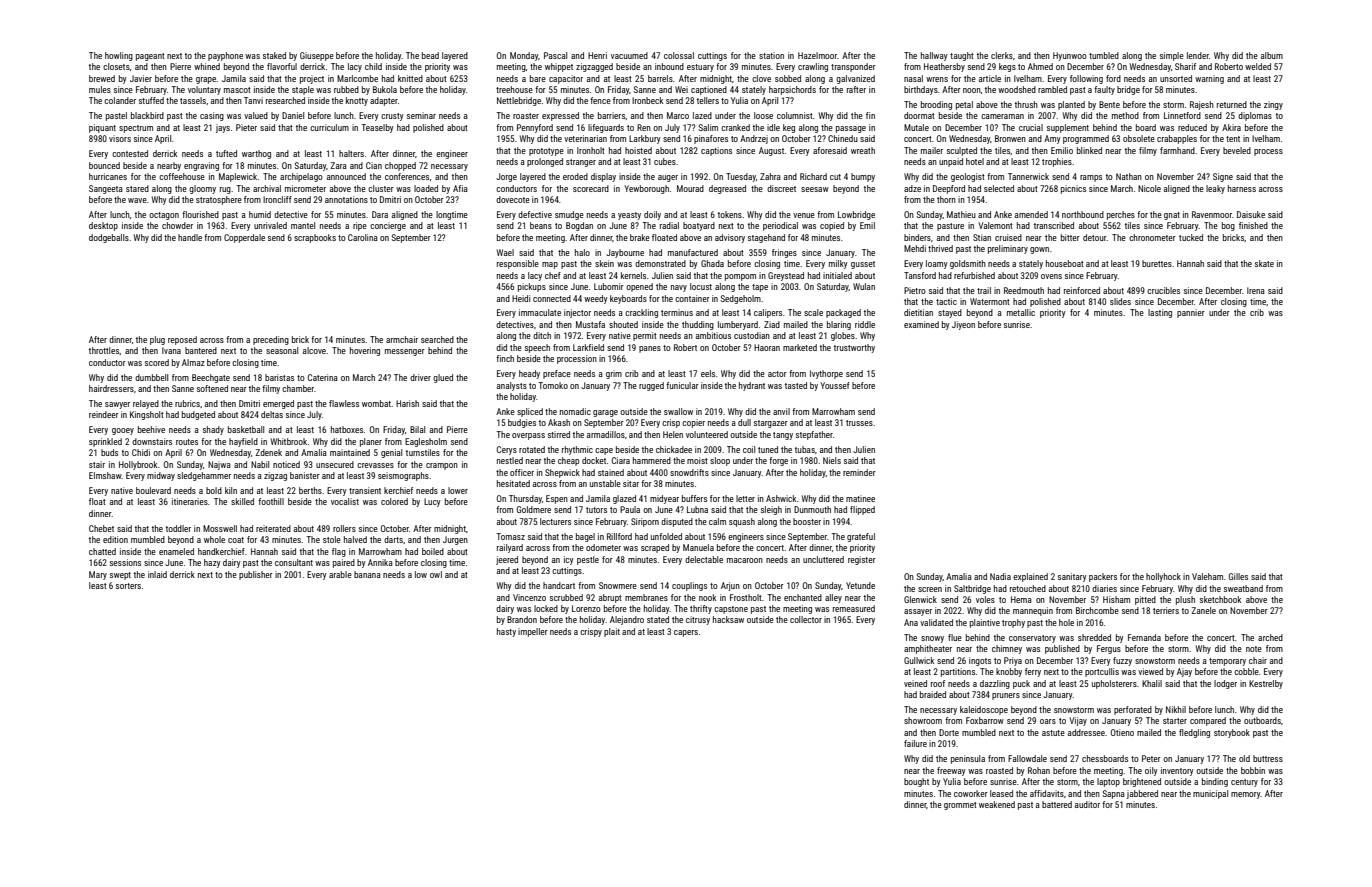 Image resolution: width=1372 pixels, height=887 pixels. I want to click on sorters, so click(128, 586).
